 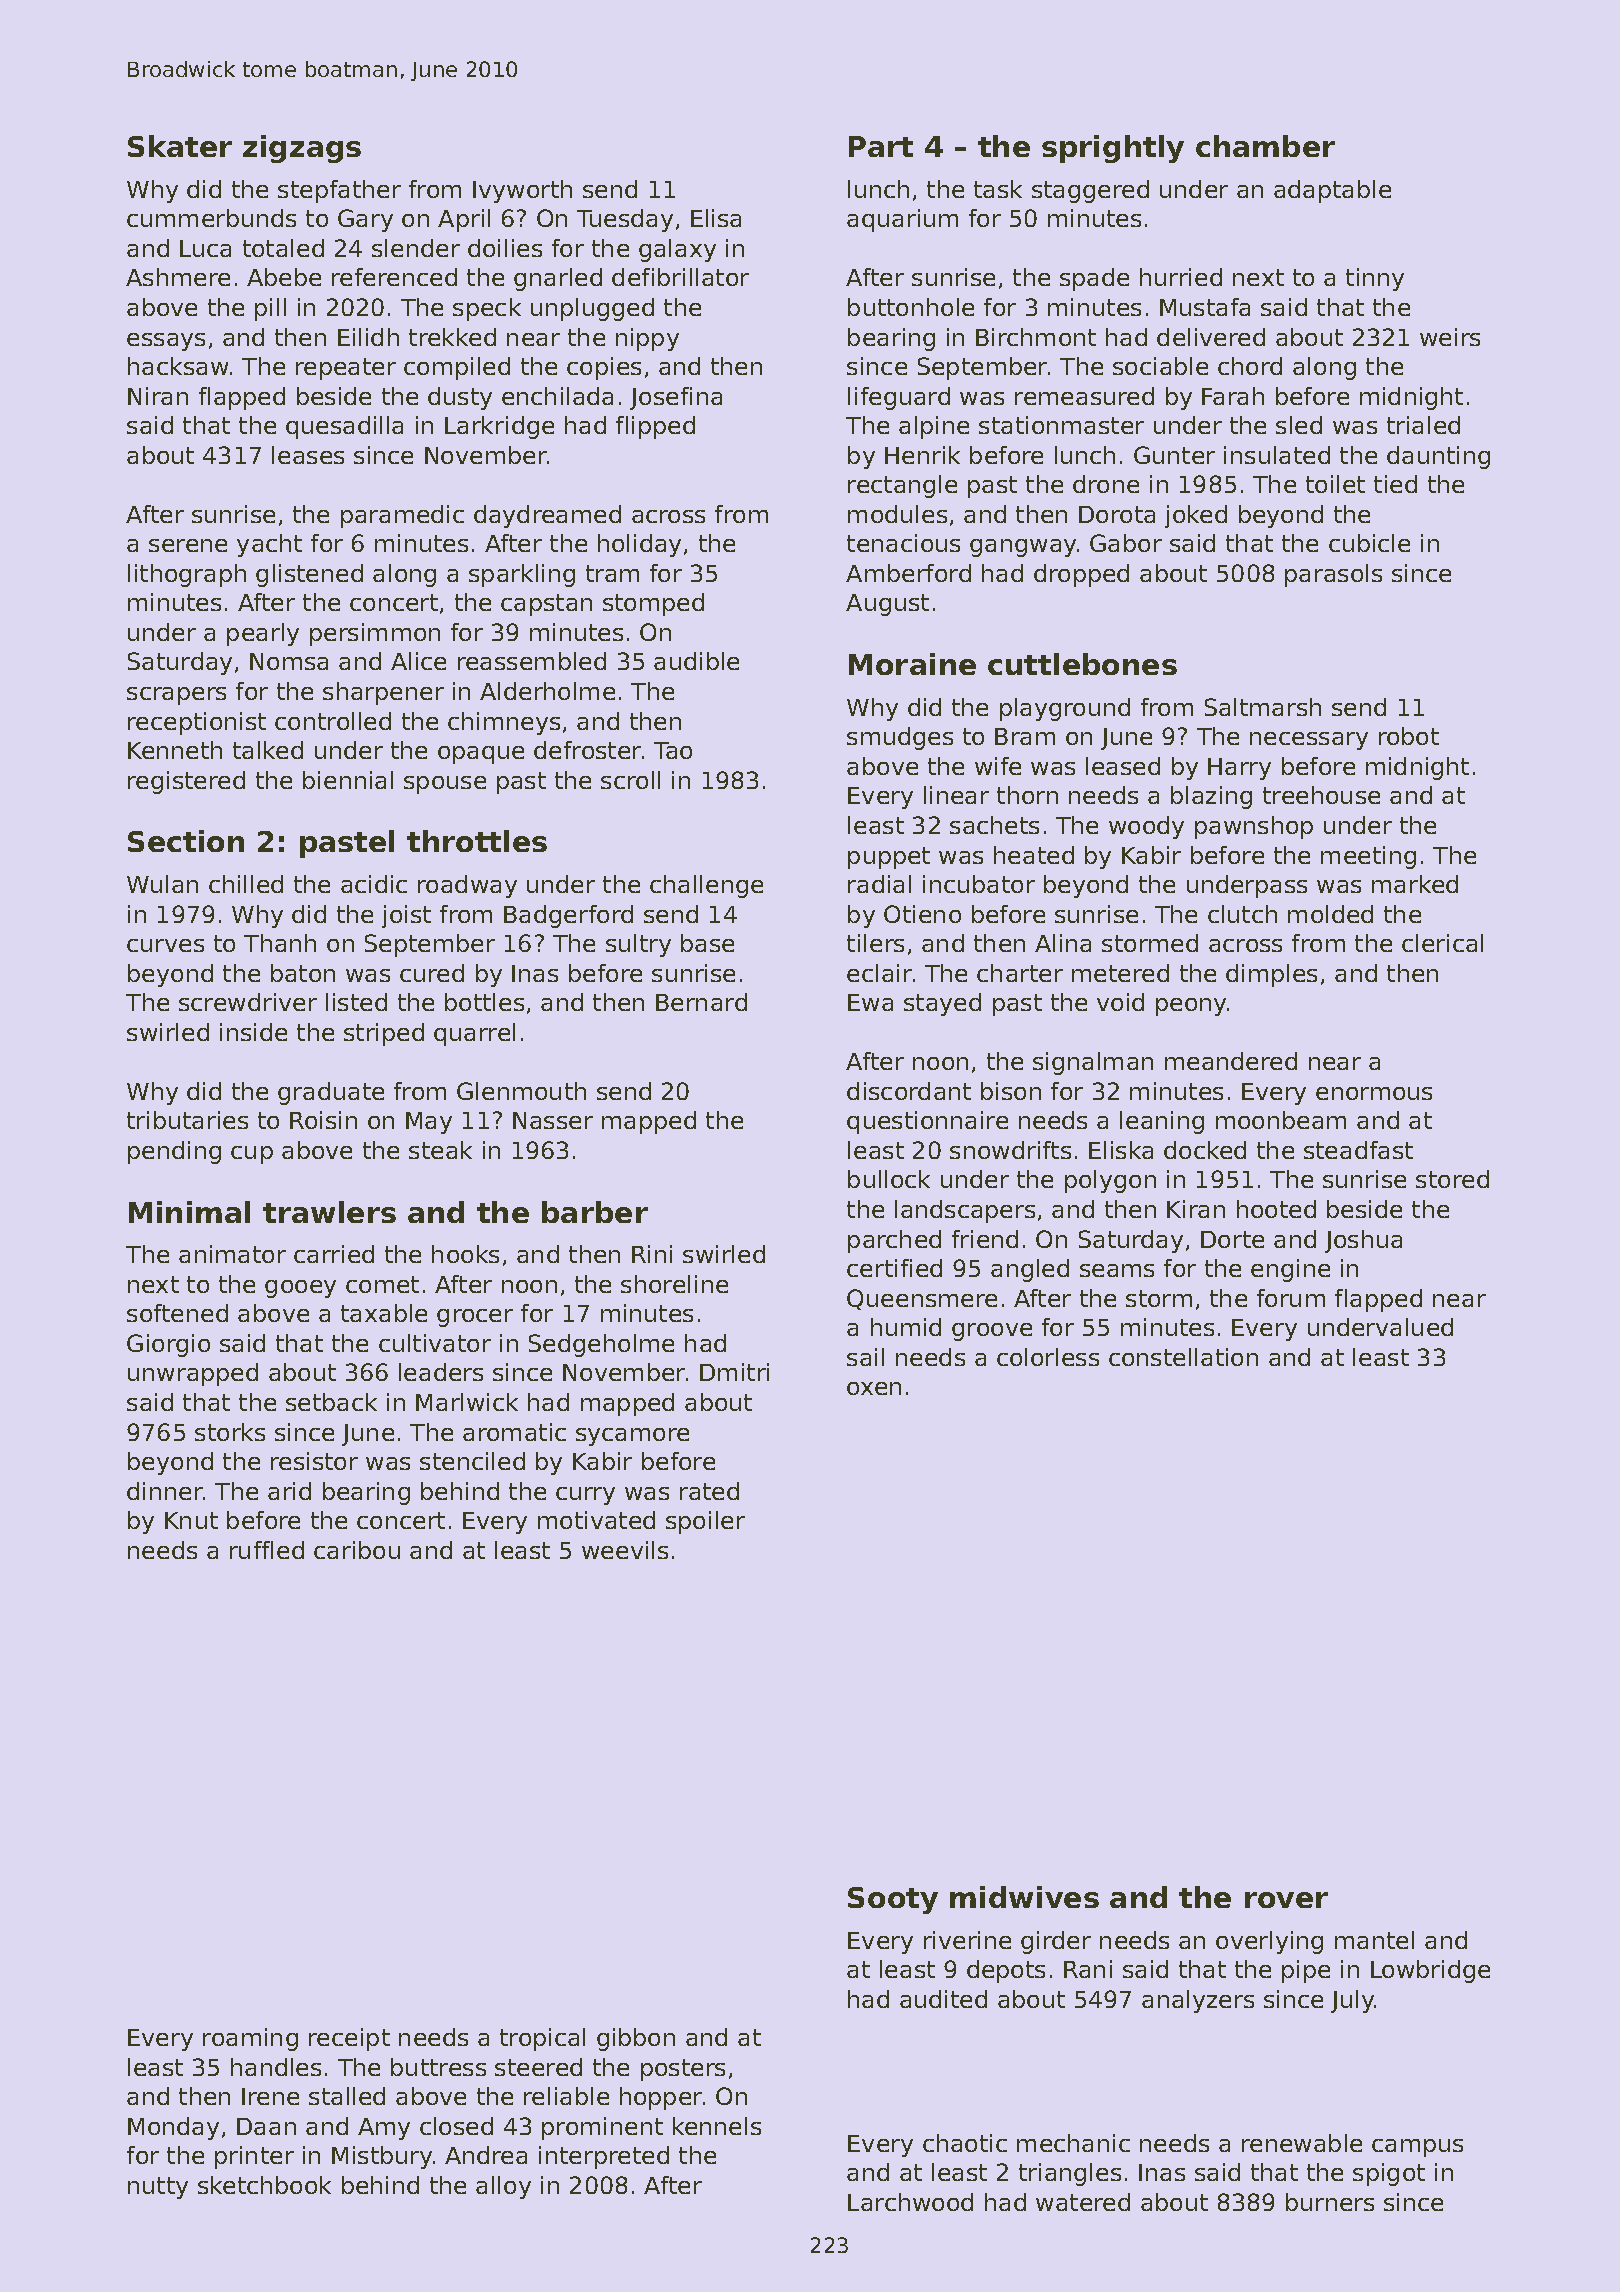 What do you see at coordinates (178, 366) in the screenshot?
I see `hacksaw` at bounding box center [178, 366].
